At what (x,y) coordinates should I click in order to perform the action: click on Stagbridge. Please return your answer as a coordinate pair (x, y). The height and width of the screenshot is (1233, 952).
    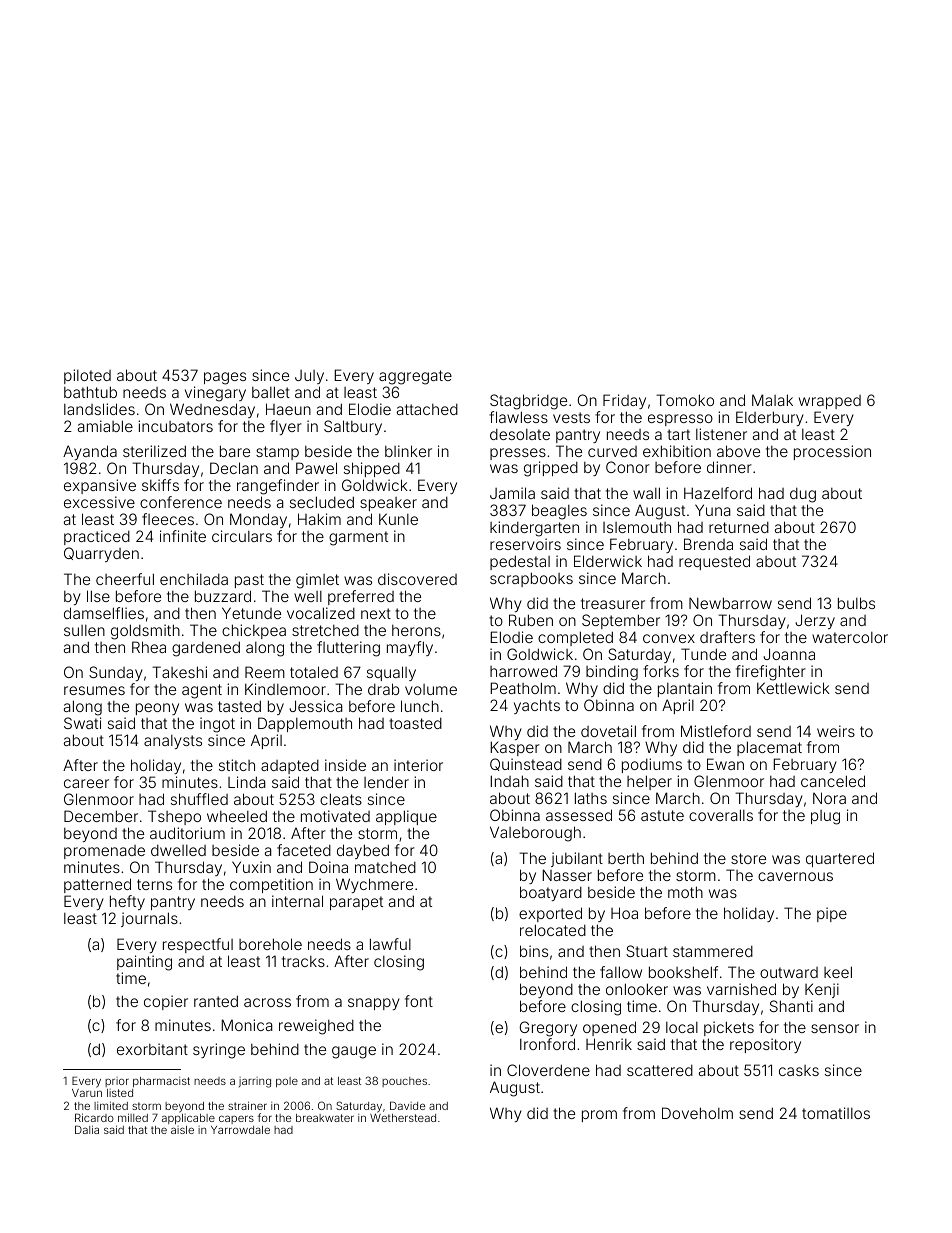
    Looking at the image, I should click on (528, 402).
